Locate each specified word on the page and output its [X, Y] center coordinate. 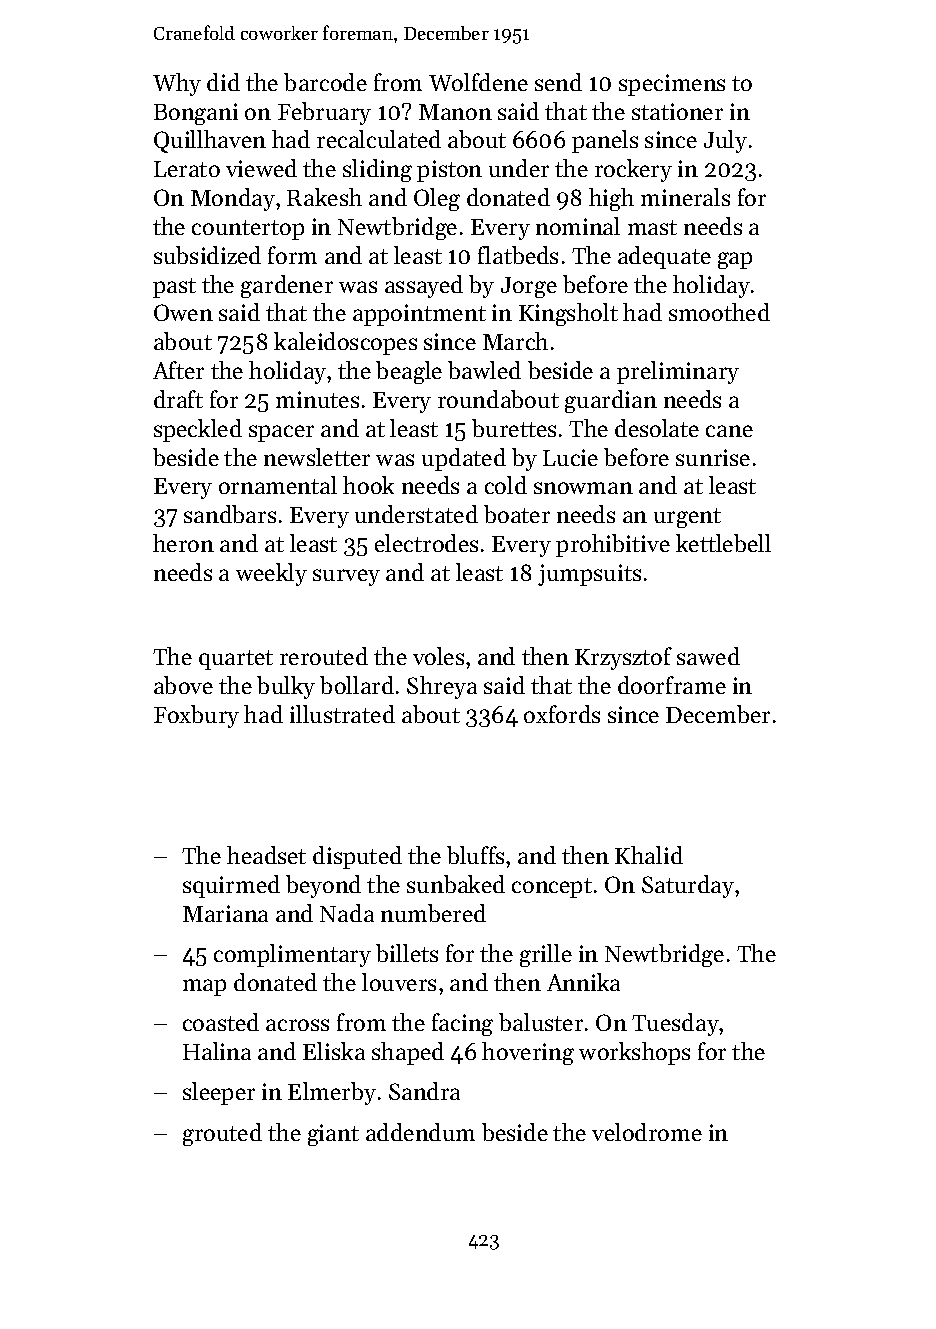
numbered [433, 913]
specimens [672, 85]
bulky [286, 687]
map [204, 987]
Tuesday [676, 1024]
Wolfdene [478, 82]
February [324, 113]
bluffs [475, 855]
